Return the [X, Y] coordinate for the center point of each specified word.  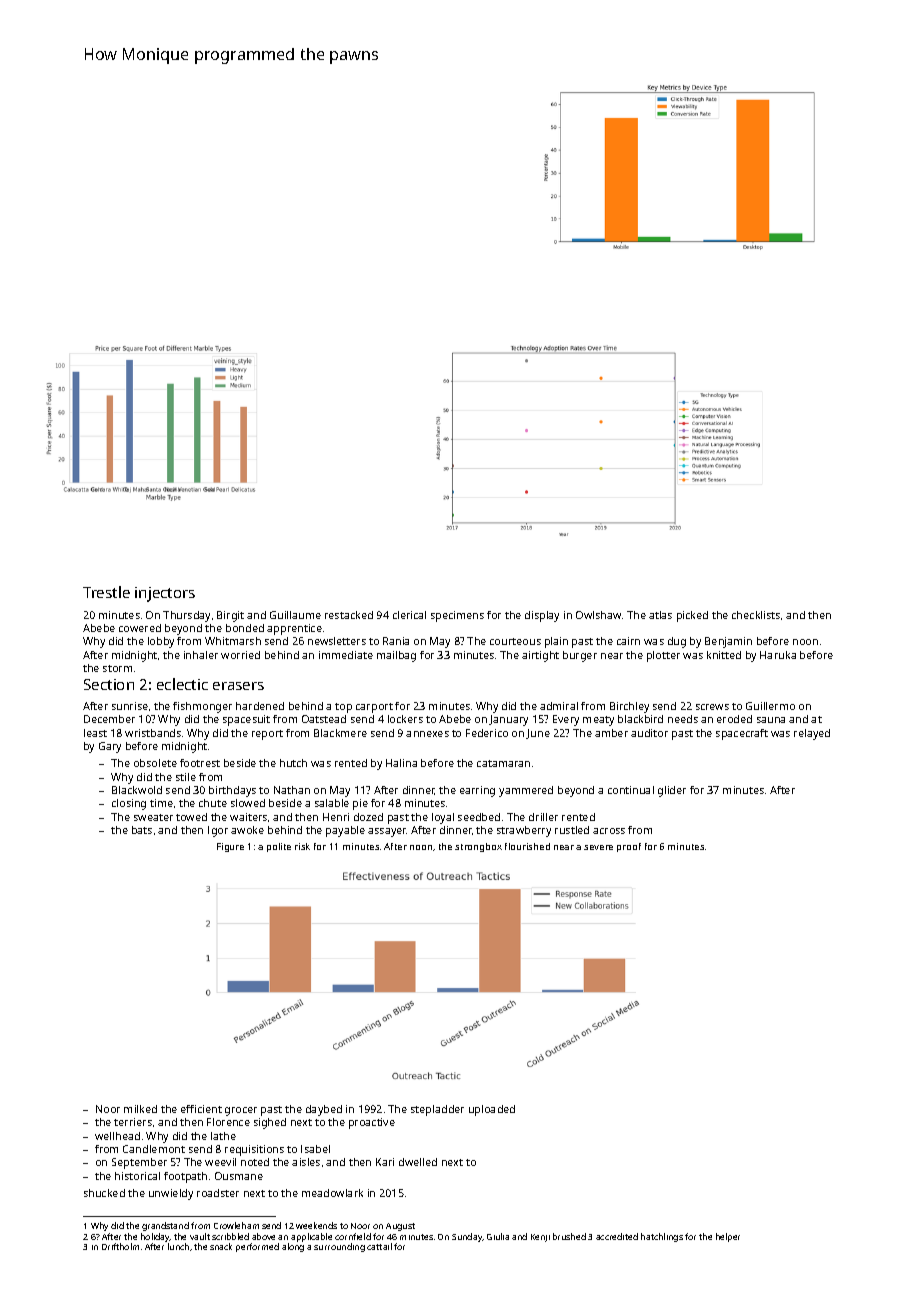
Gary [110, 747]
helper [728, 1237]
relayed [812, 734]
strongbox [478, 847]
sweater [153, 817]
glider [672, 791]
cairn [628, 641]
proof [629, 847]
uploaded [492, 1110]
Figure [230, 847]
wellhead [117, 1136]
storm [117, 668]
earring [477, 791]
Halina [401, 763]
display [542, 616]
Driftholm [120, 1246]
